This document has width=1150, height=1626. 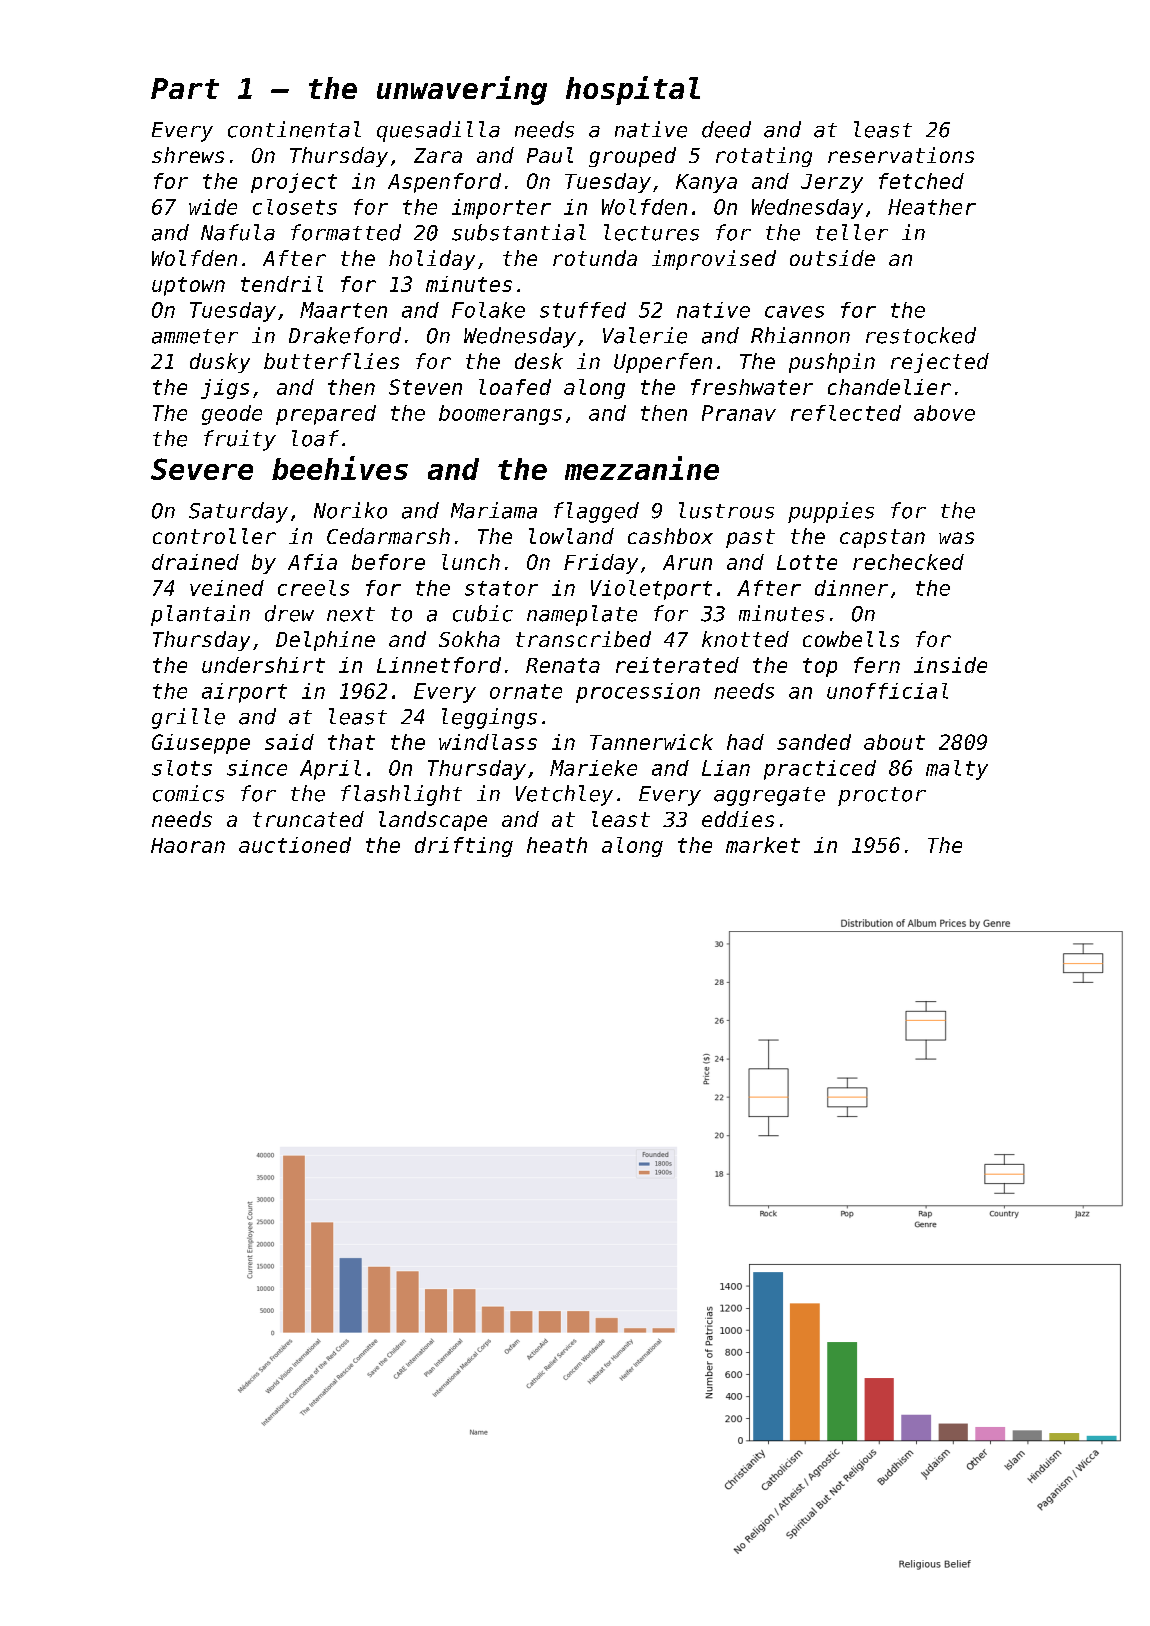 I want to click on freshwater, so click(x=752, y=387).
